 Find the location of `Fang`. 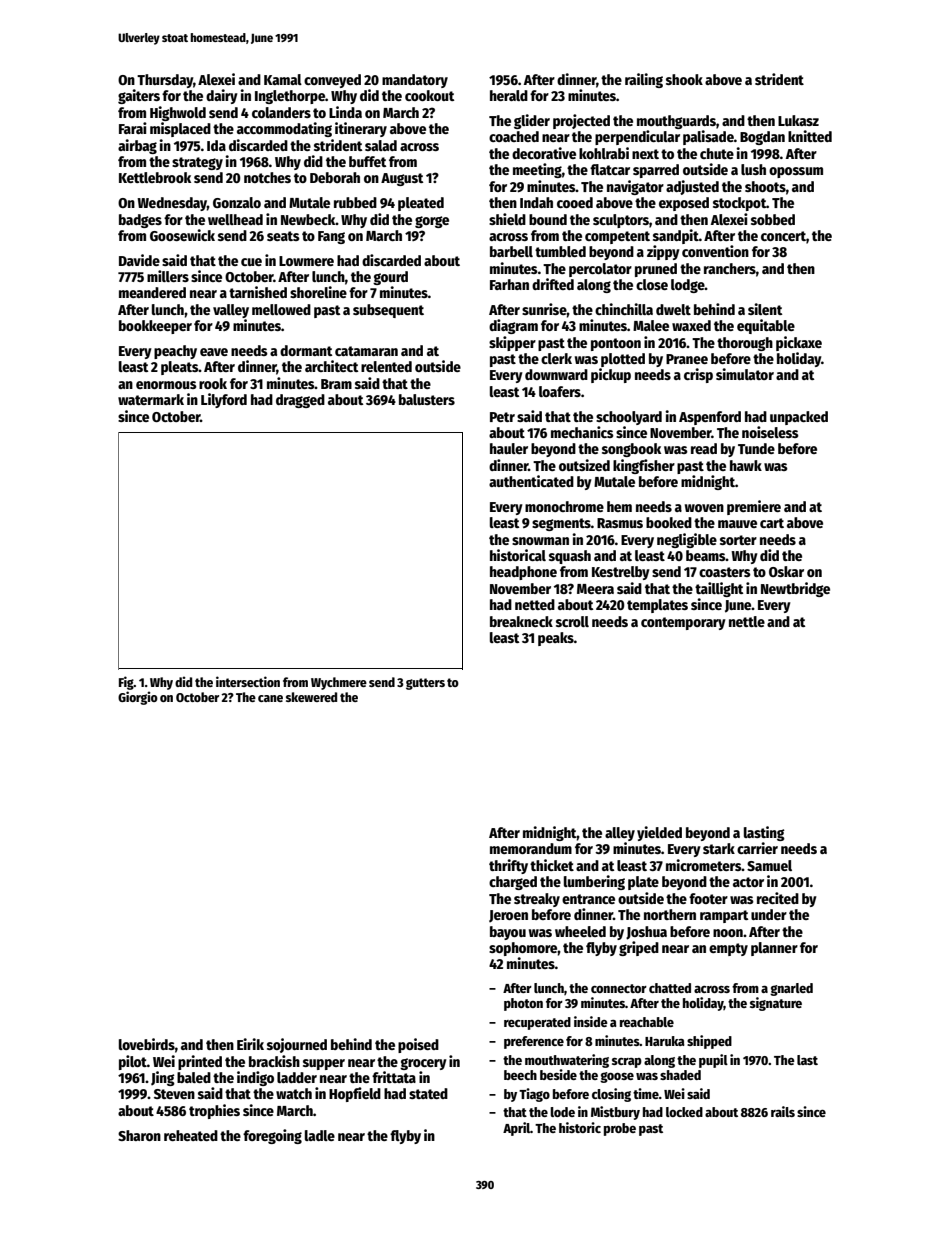

Fang is located at coordinates (331, 237).
